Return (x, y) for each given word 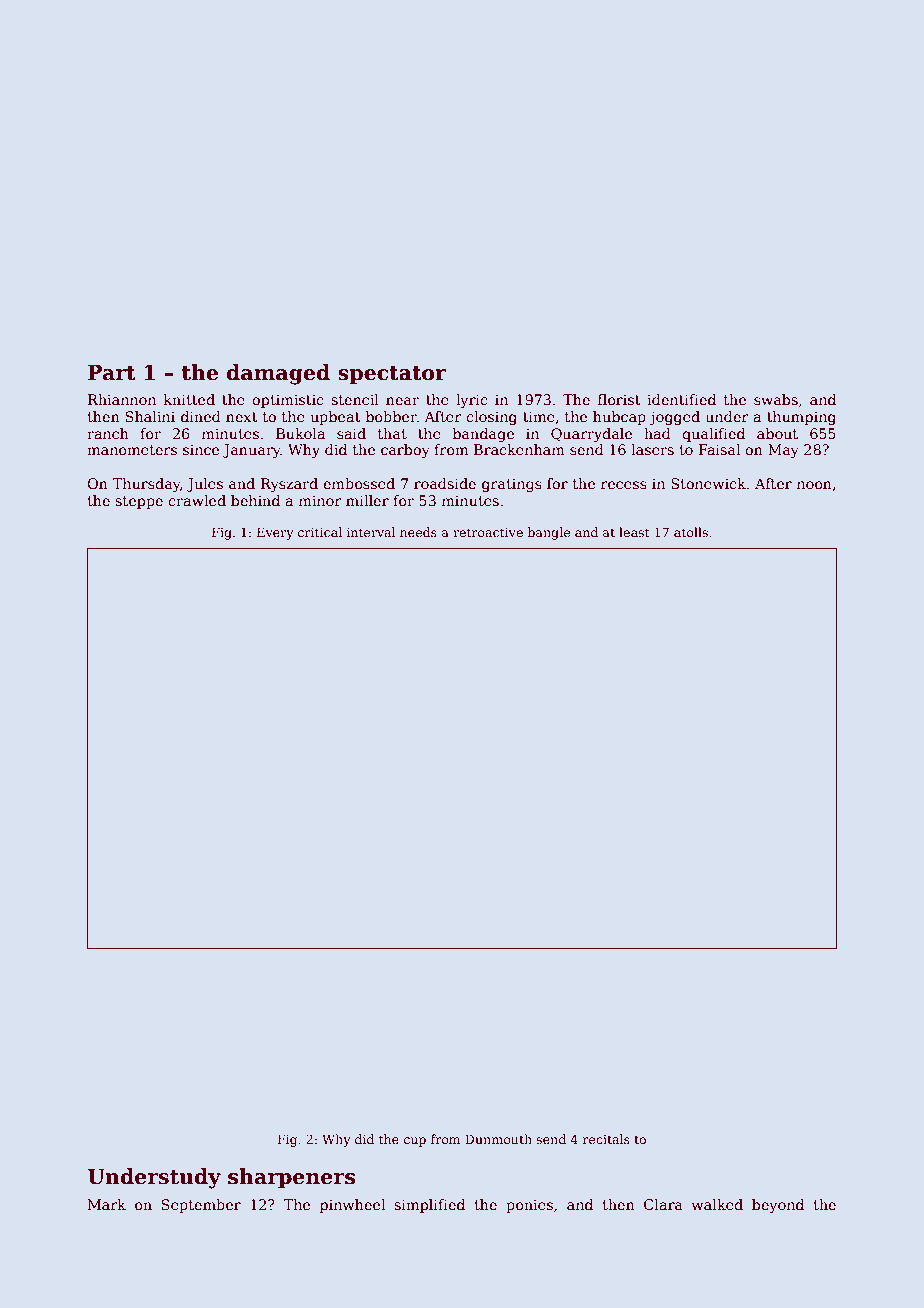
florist (619, 399)
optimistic (287, 401)
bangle (549, 533)
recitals (606, 1139)
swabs (776, 399)
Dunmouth (498, 1139)
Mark (107, 1204)
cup (415, 1142)
